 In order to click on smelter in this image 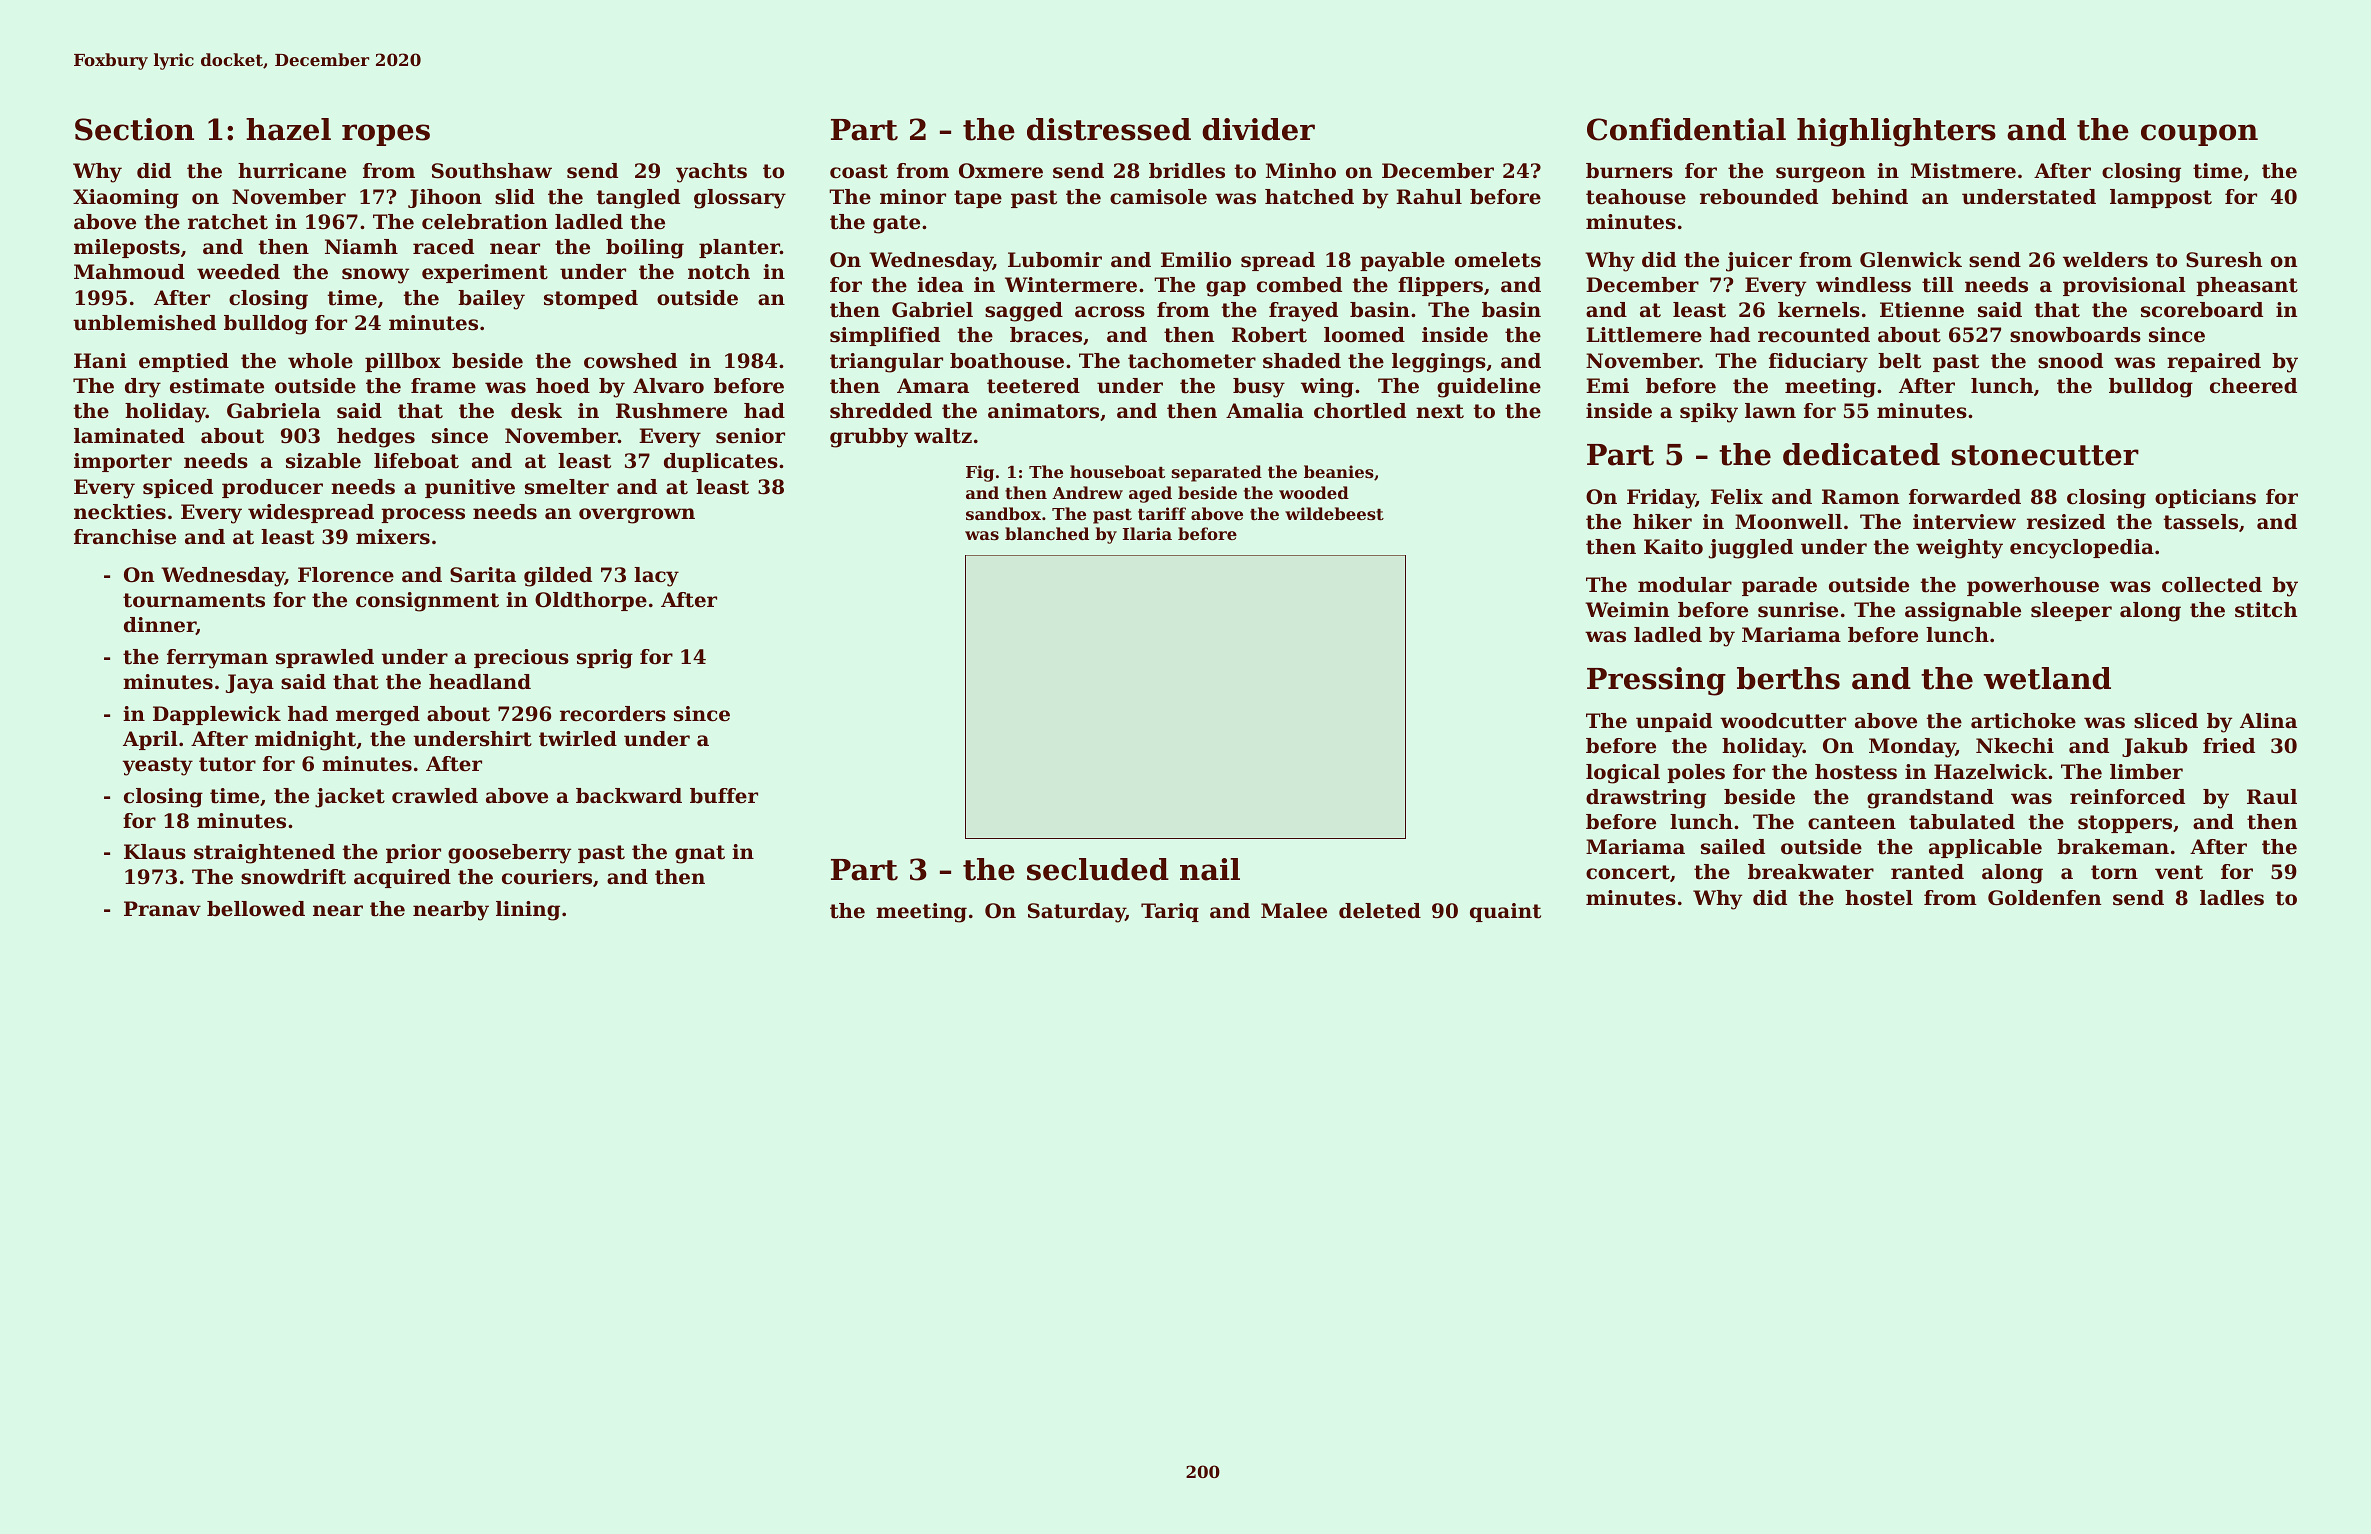, I will do `click(567, 487)`.
